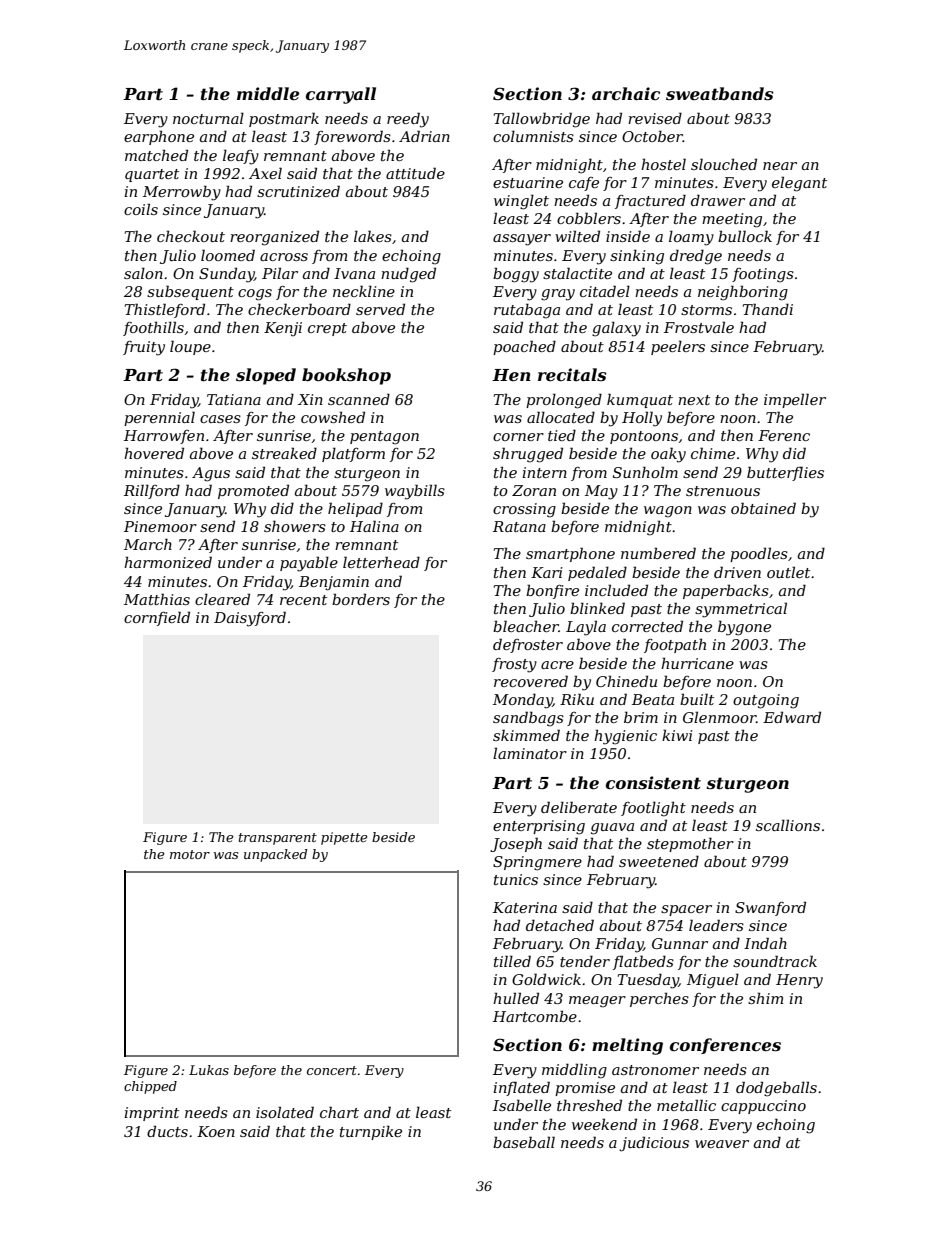 The image size is (952, 1233). I want to click on quartet, so click(152, 175).
